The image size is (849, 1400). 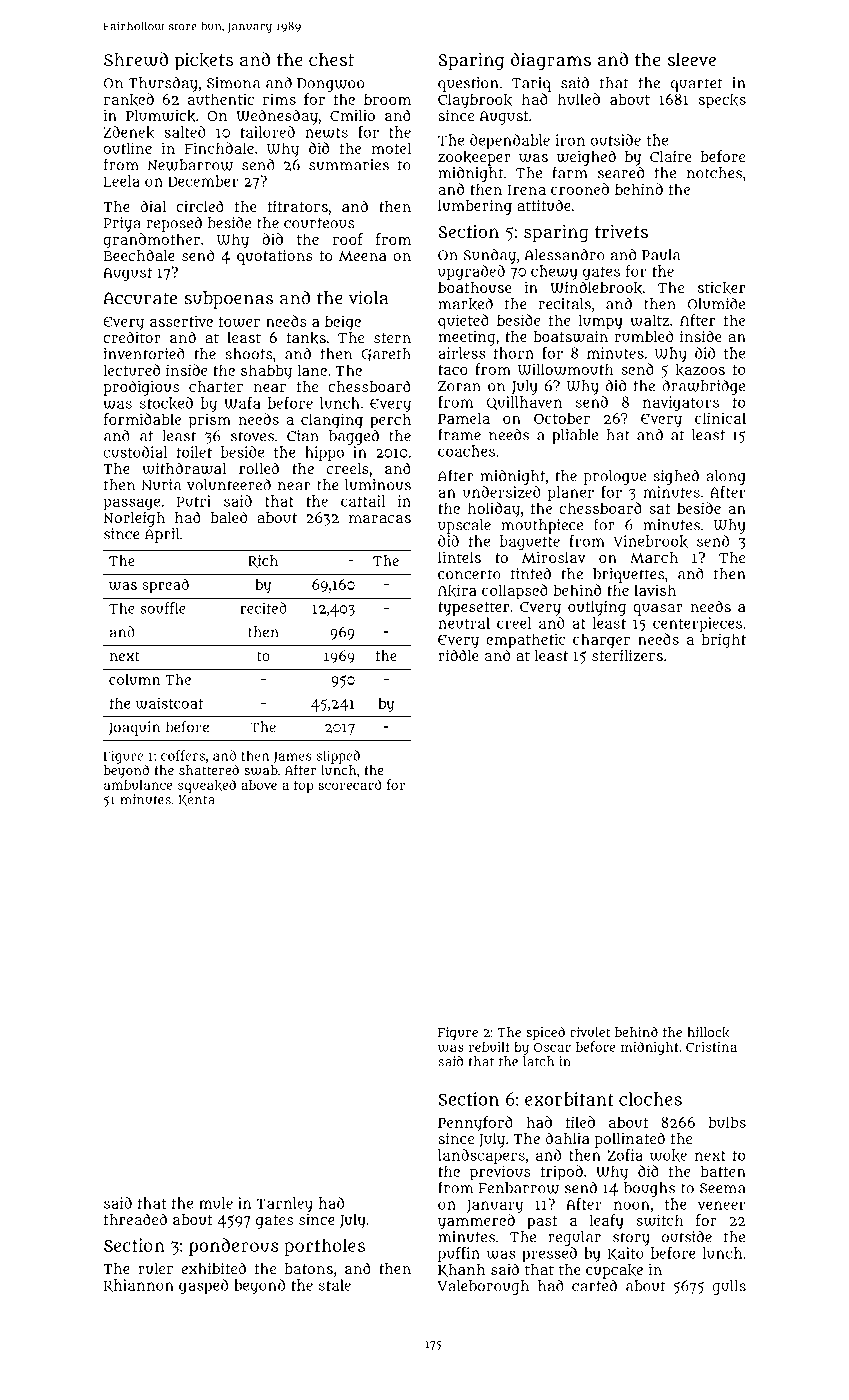 I want to click on riddle, so click(x=458, y=655).
